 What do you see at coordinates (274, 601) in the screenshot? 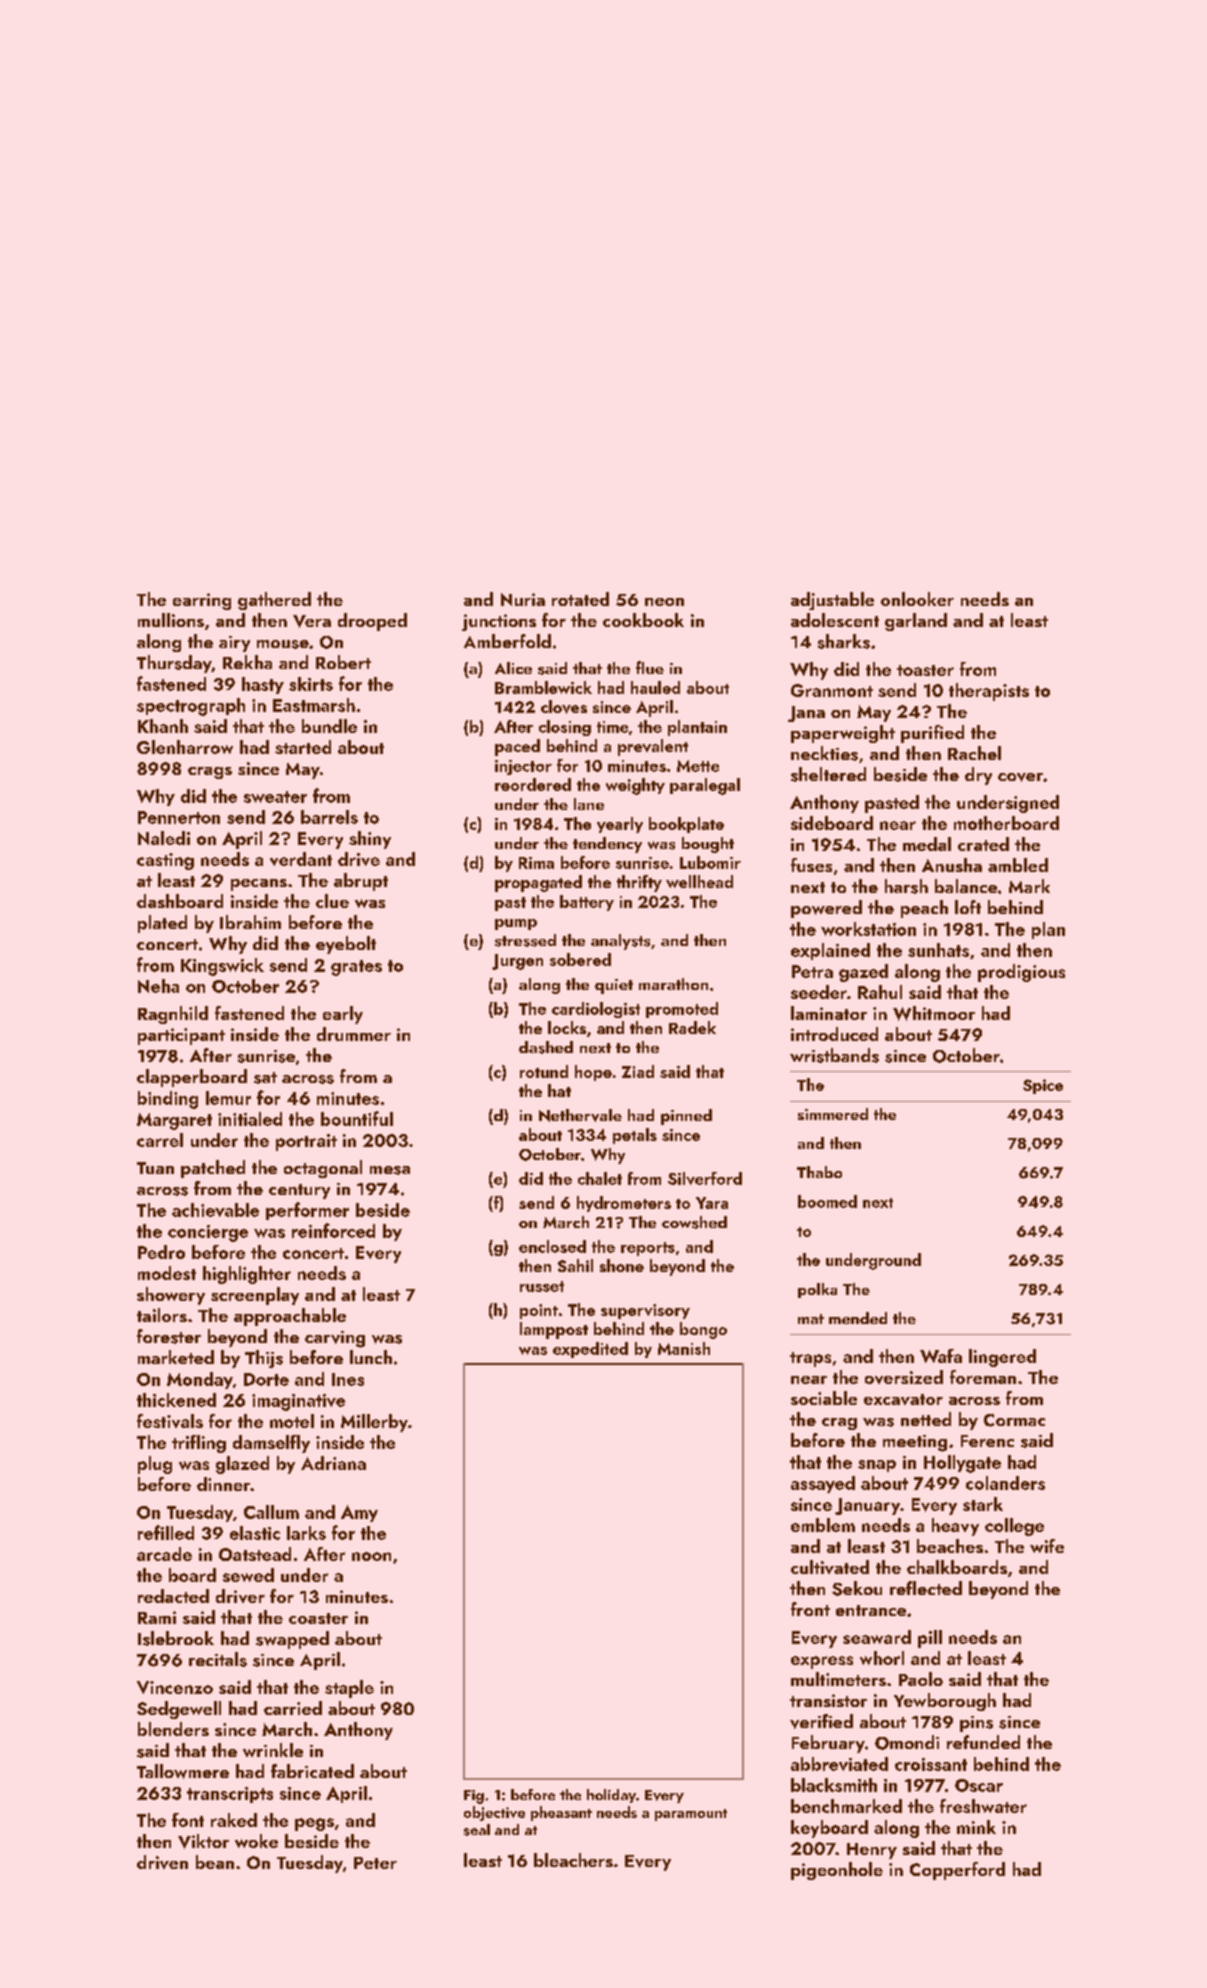
I see `gathered` at bounding box center [274, 601].
